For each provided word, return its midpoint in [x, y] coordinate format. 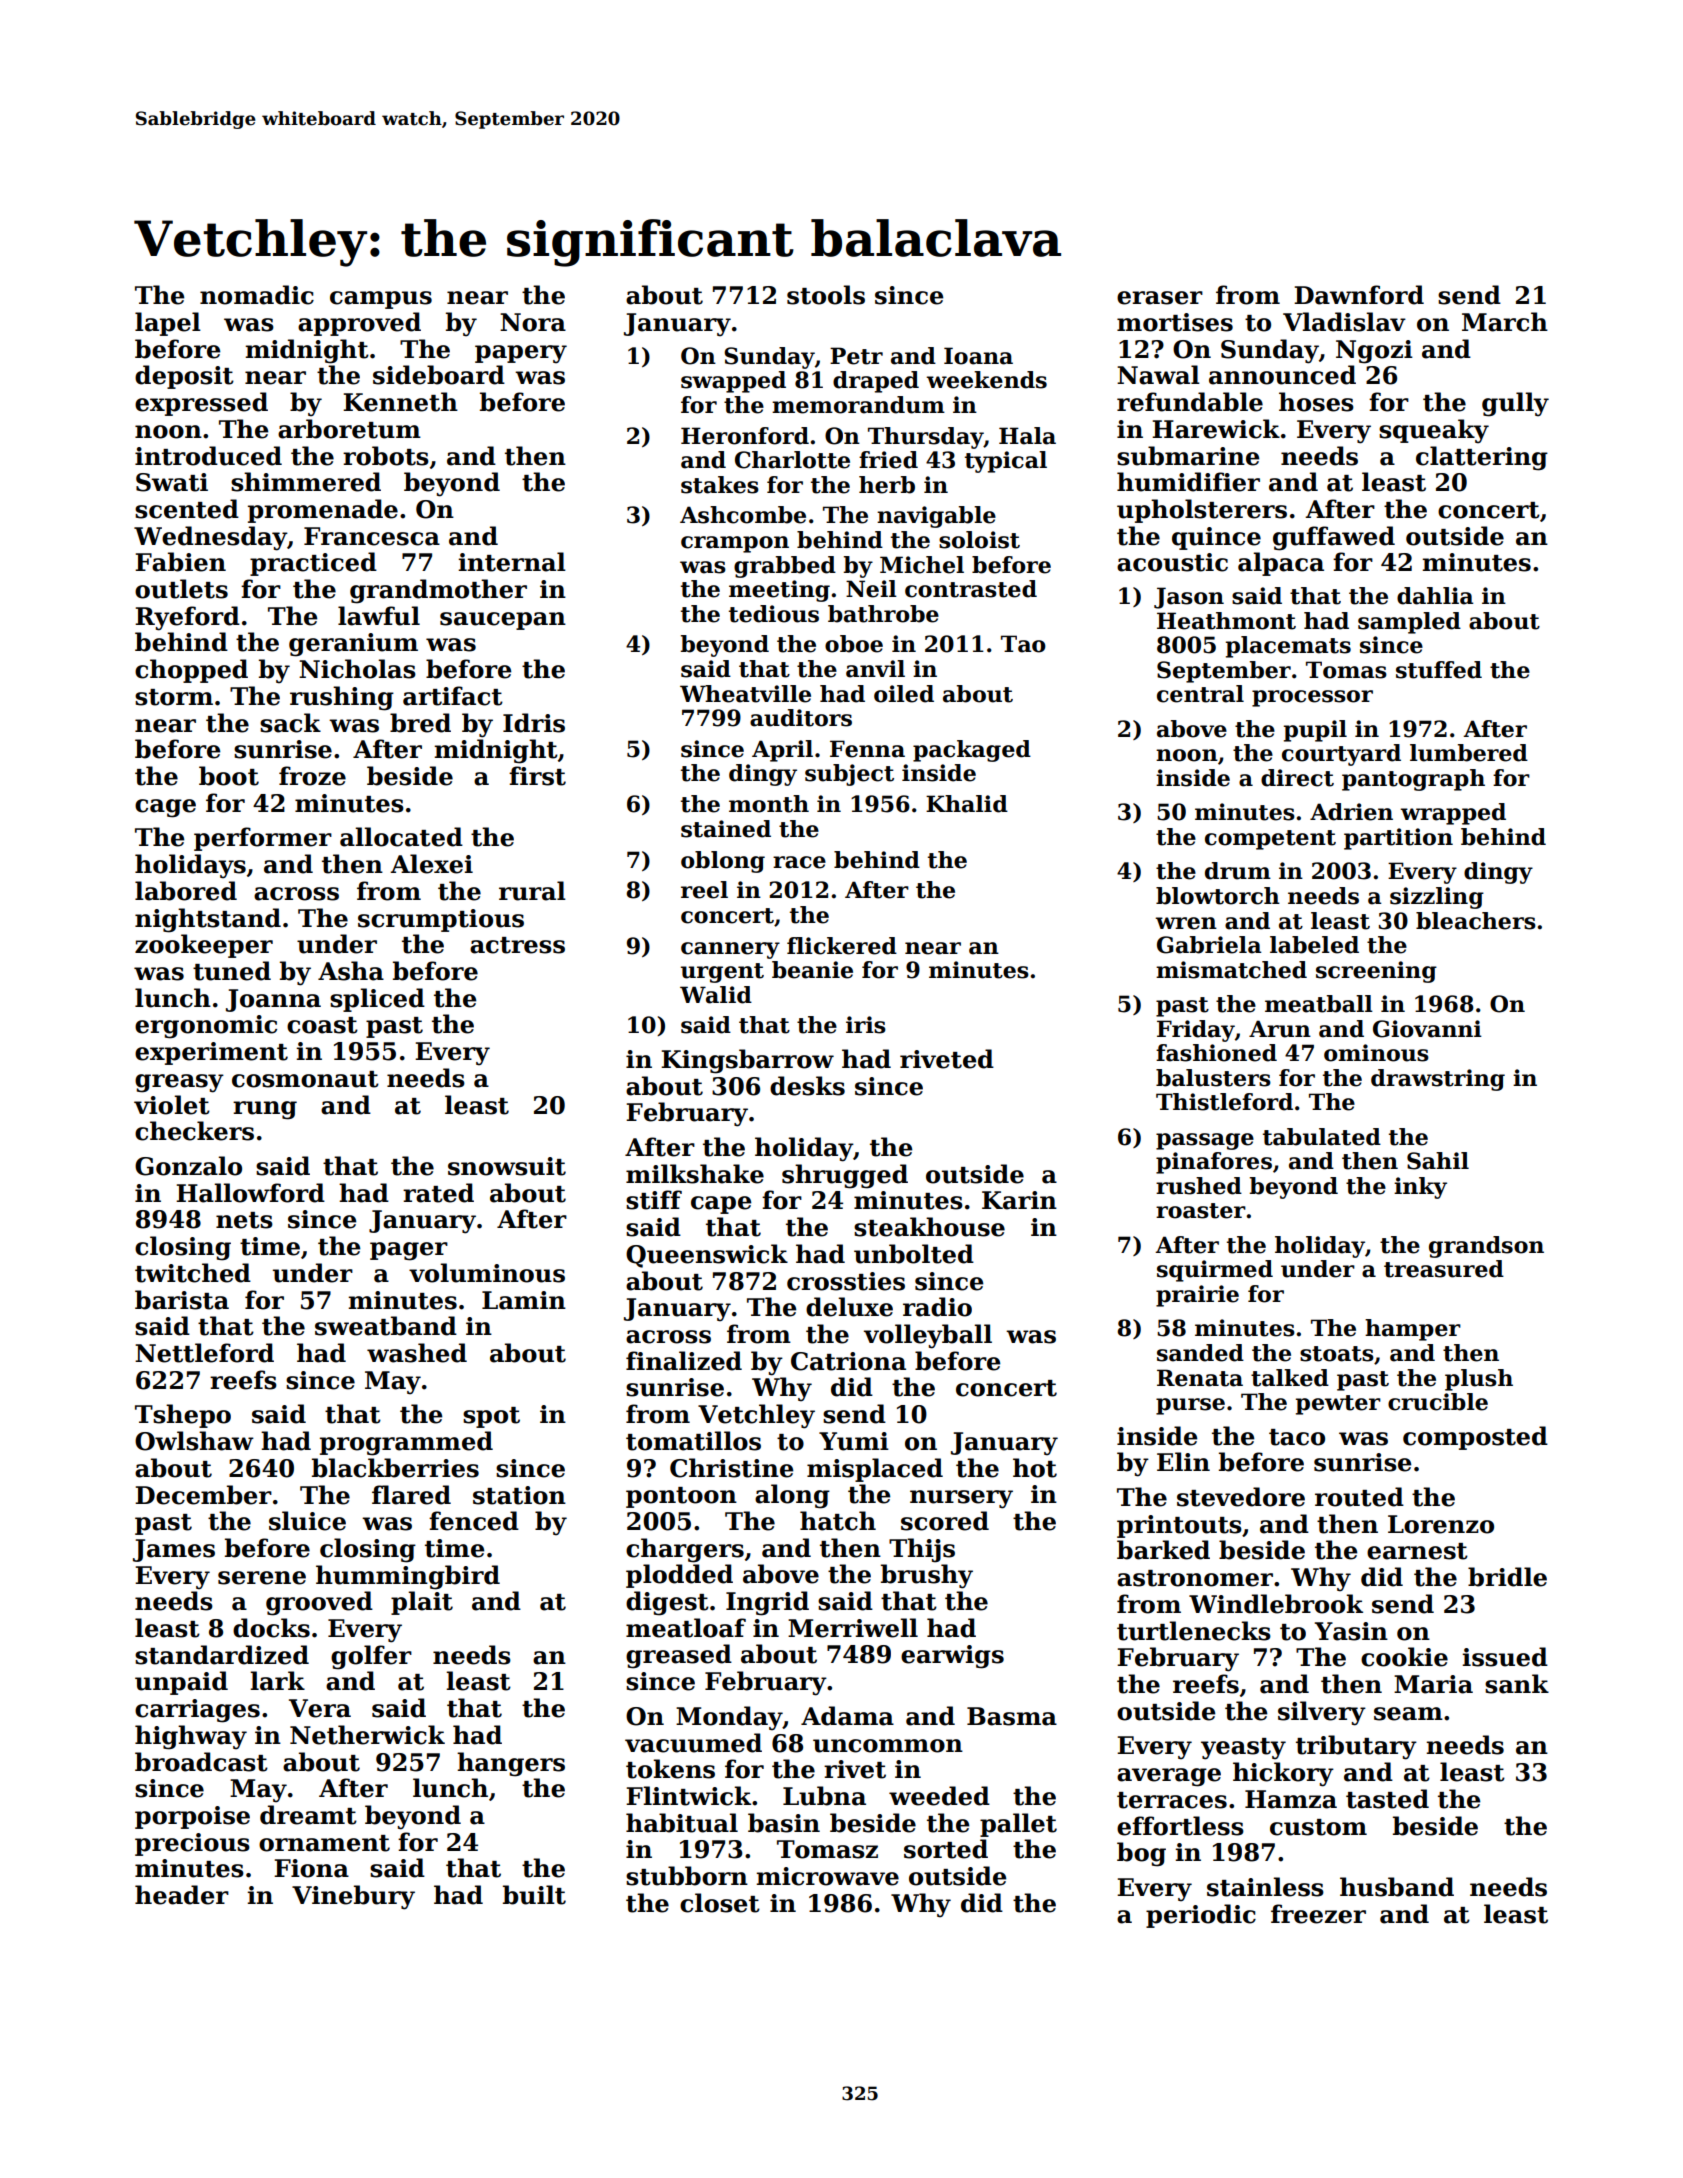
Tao [1023, 644]
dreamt [308, 1815]
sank [1517, 1684]
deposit [184, 377]
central [1200, 694]
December [203, 1495]
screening [1376, 972]
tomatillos [693, 1441]
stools [826, 295]
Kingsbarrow [747, 1061]
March [1505, 322]
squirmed [1215, 1271]
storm [174, 697]
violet [172, 1105]
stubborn [687, 1876]
